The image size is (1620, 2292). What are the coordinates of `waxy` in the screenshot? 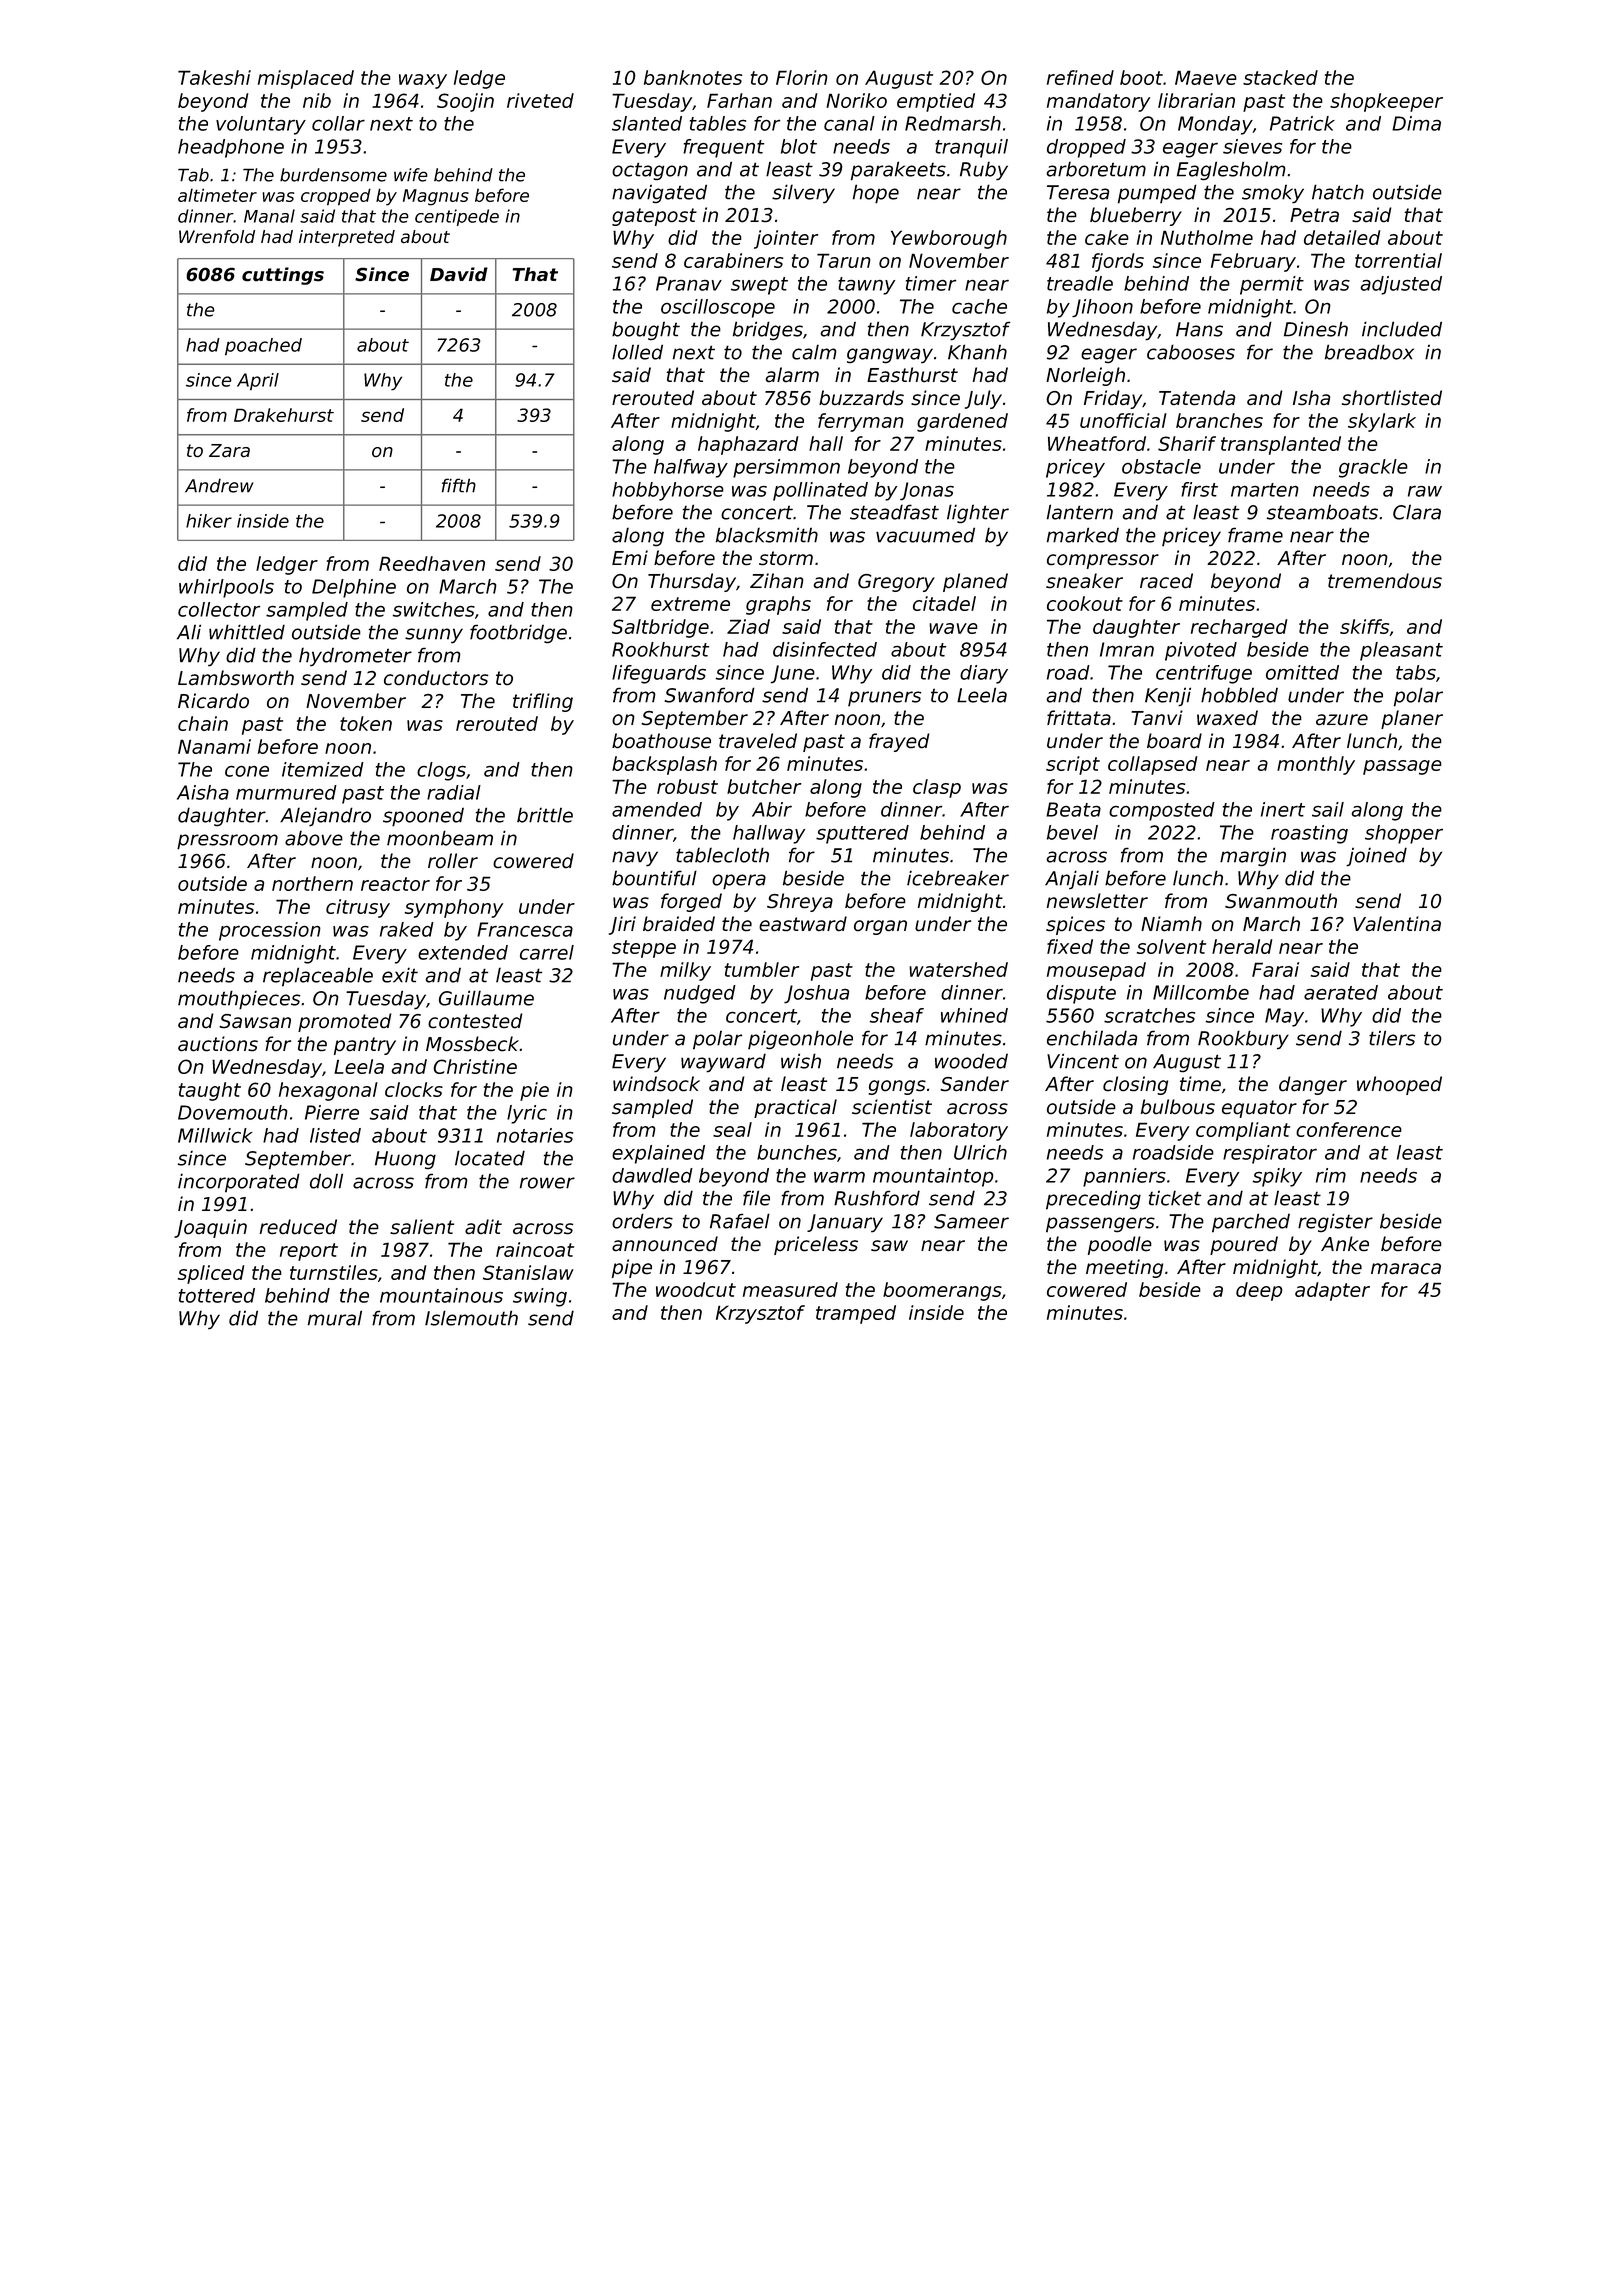 It's located at (423, 81).
